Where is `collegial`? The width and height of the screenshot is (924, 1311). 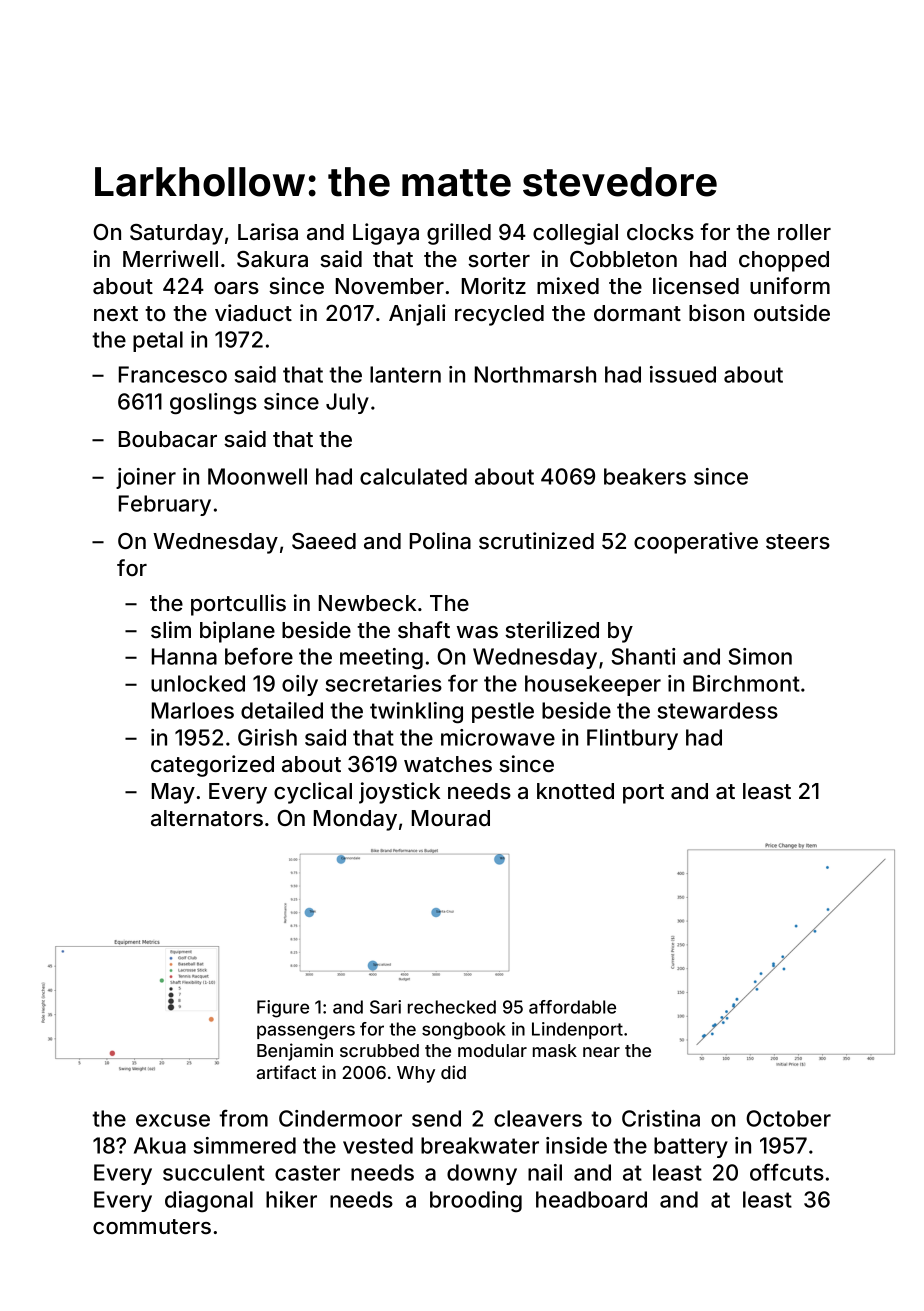 collegial is located at coordinates (575, 234).
